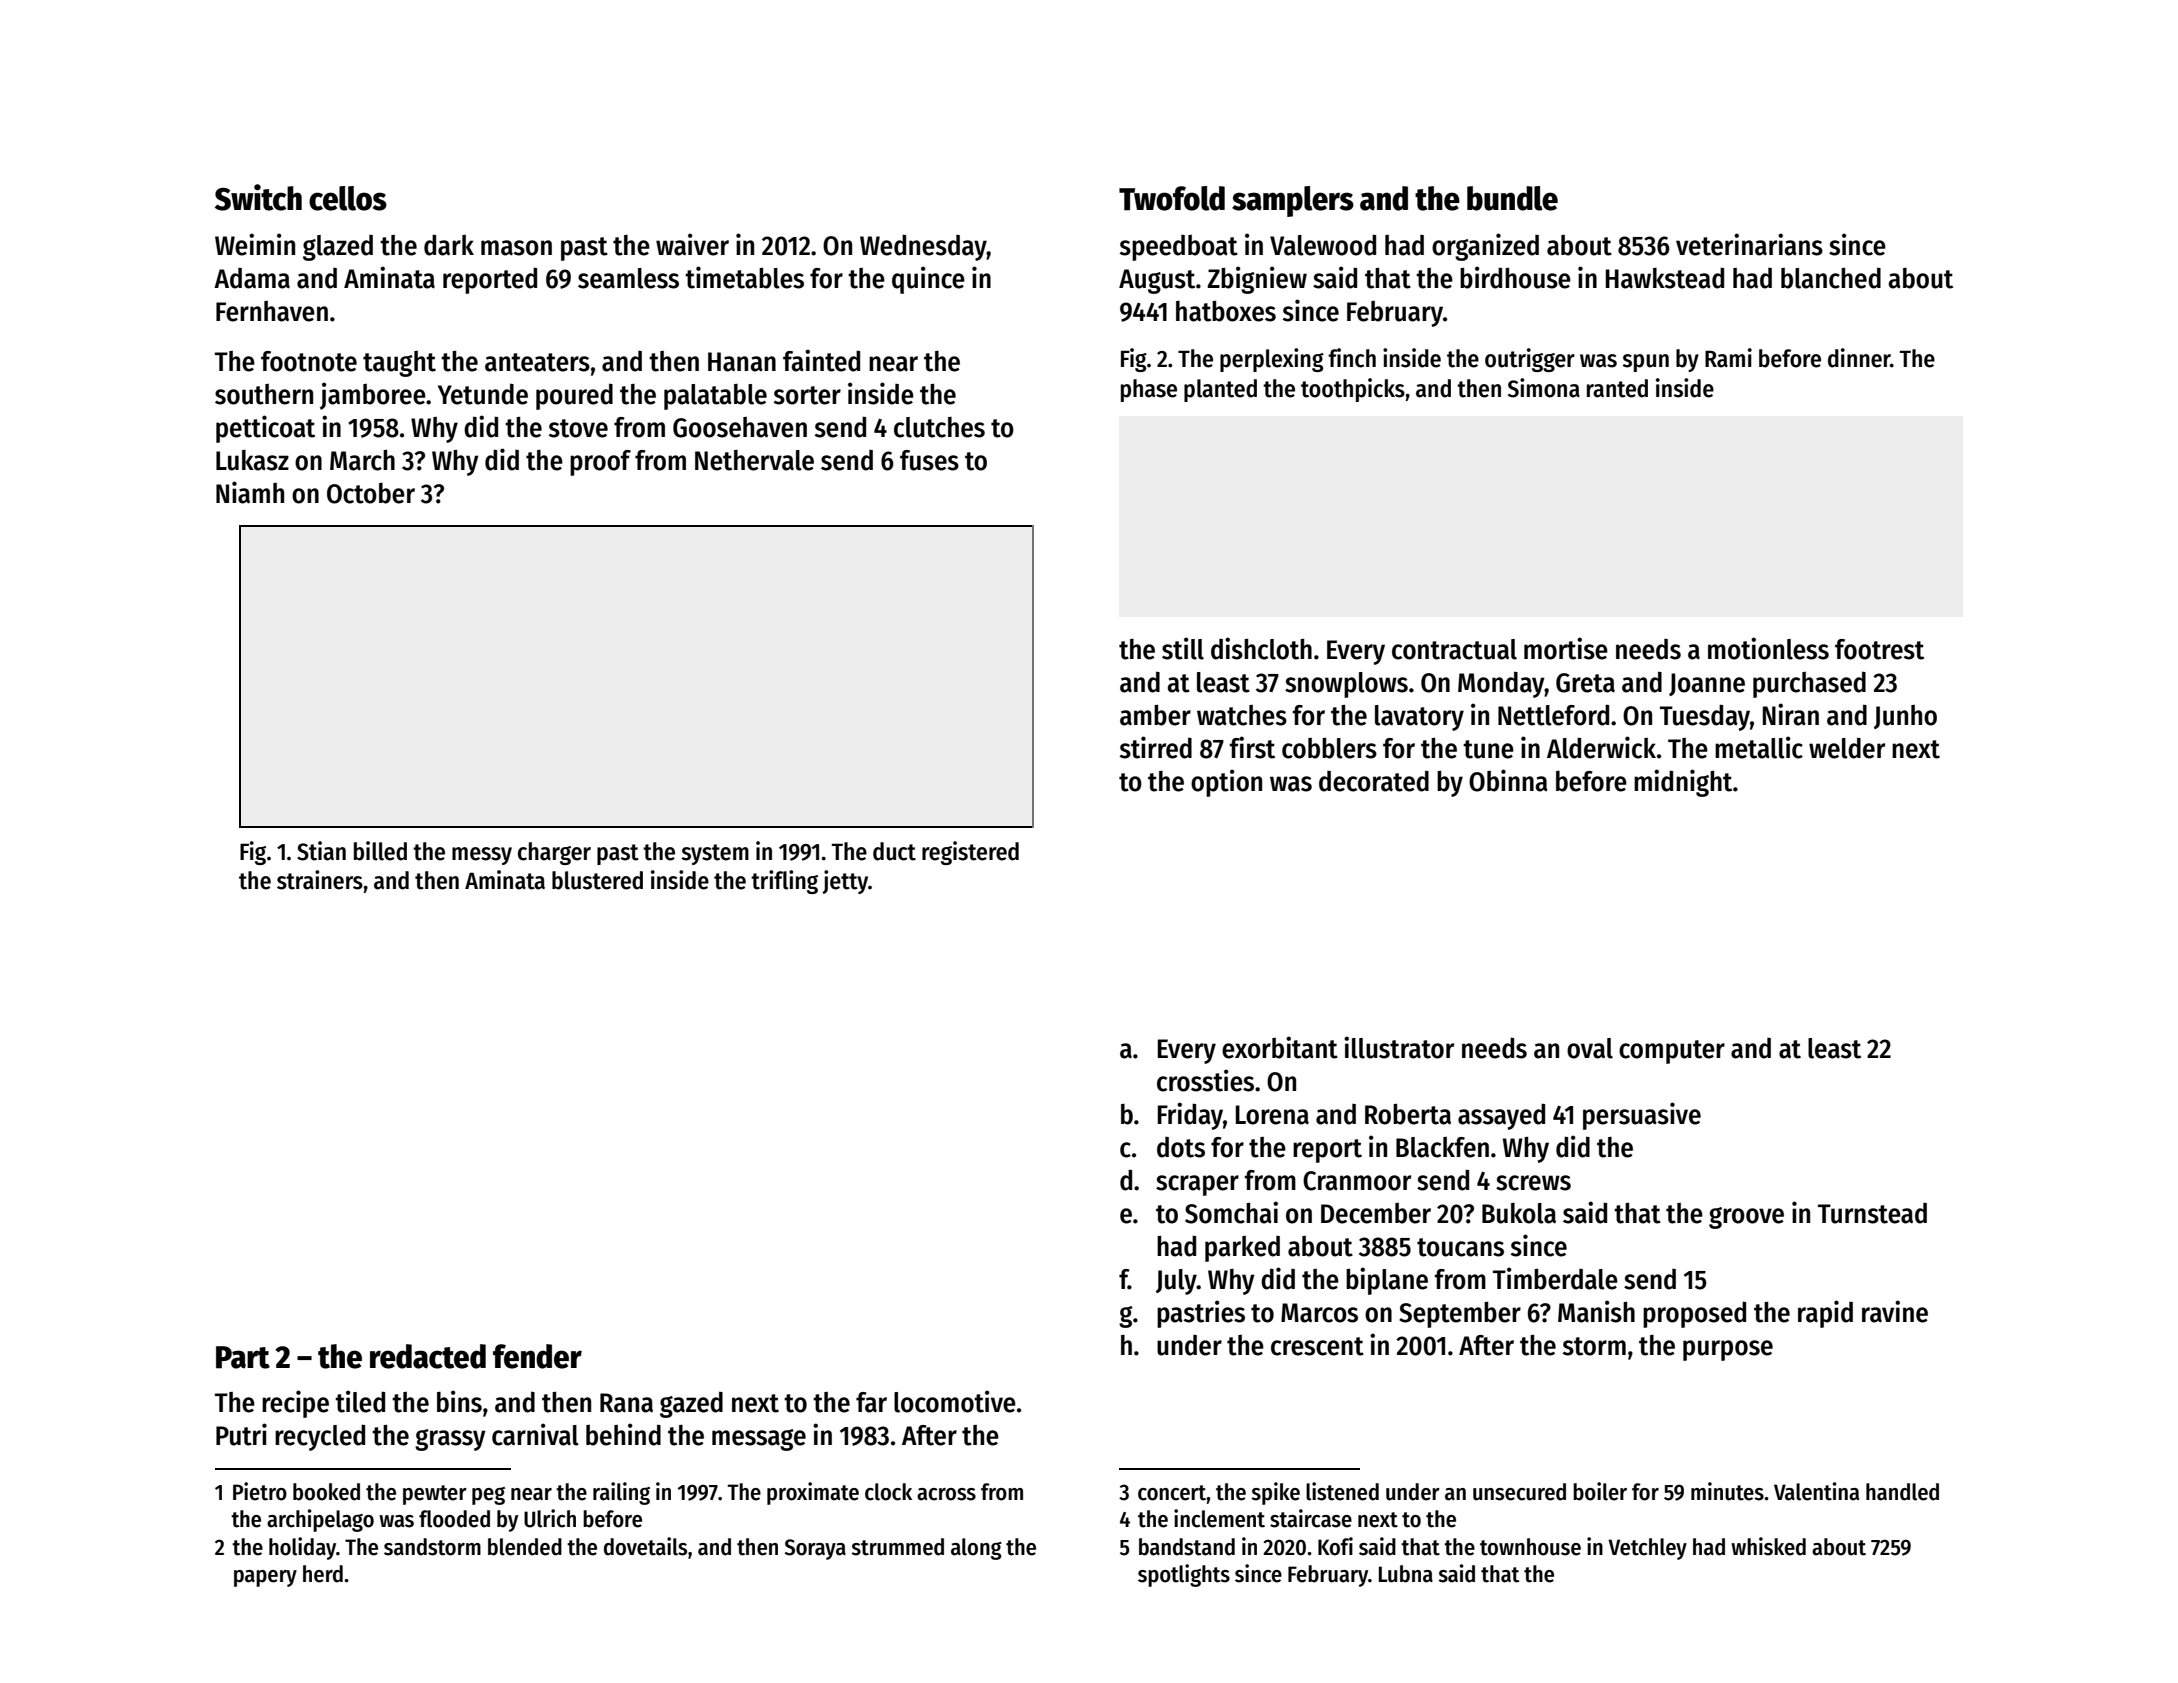  Describe the element at coordinates (1183, 648) in the screenshot. I see `still` at that location.
